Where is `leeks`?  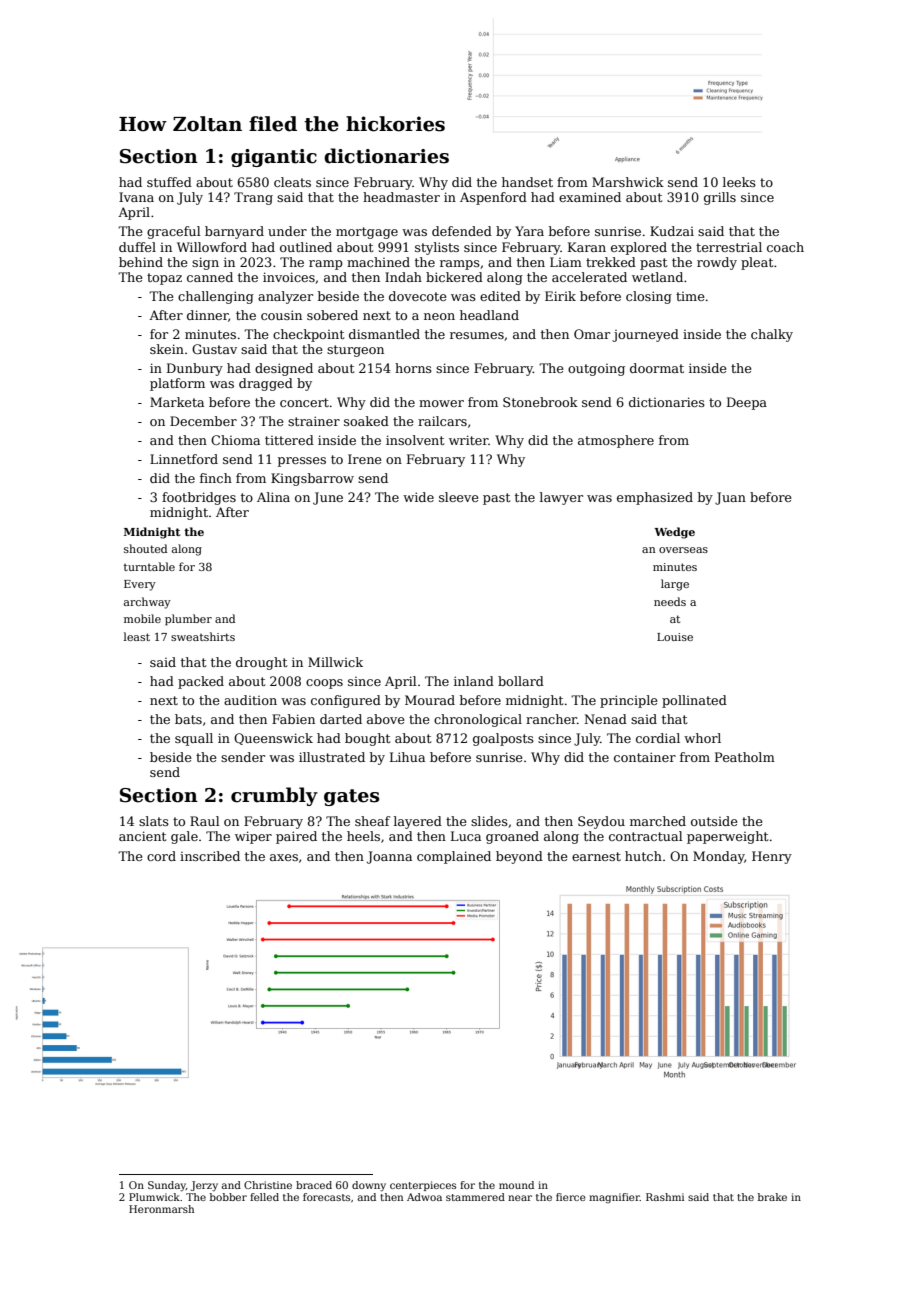
leeks is located at coordinates (739, 182).
